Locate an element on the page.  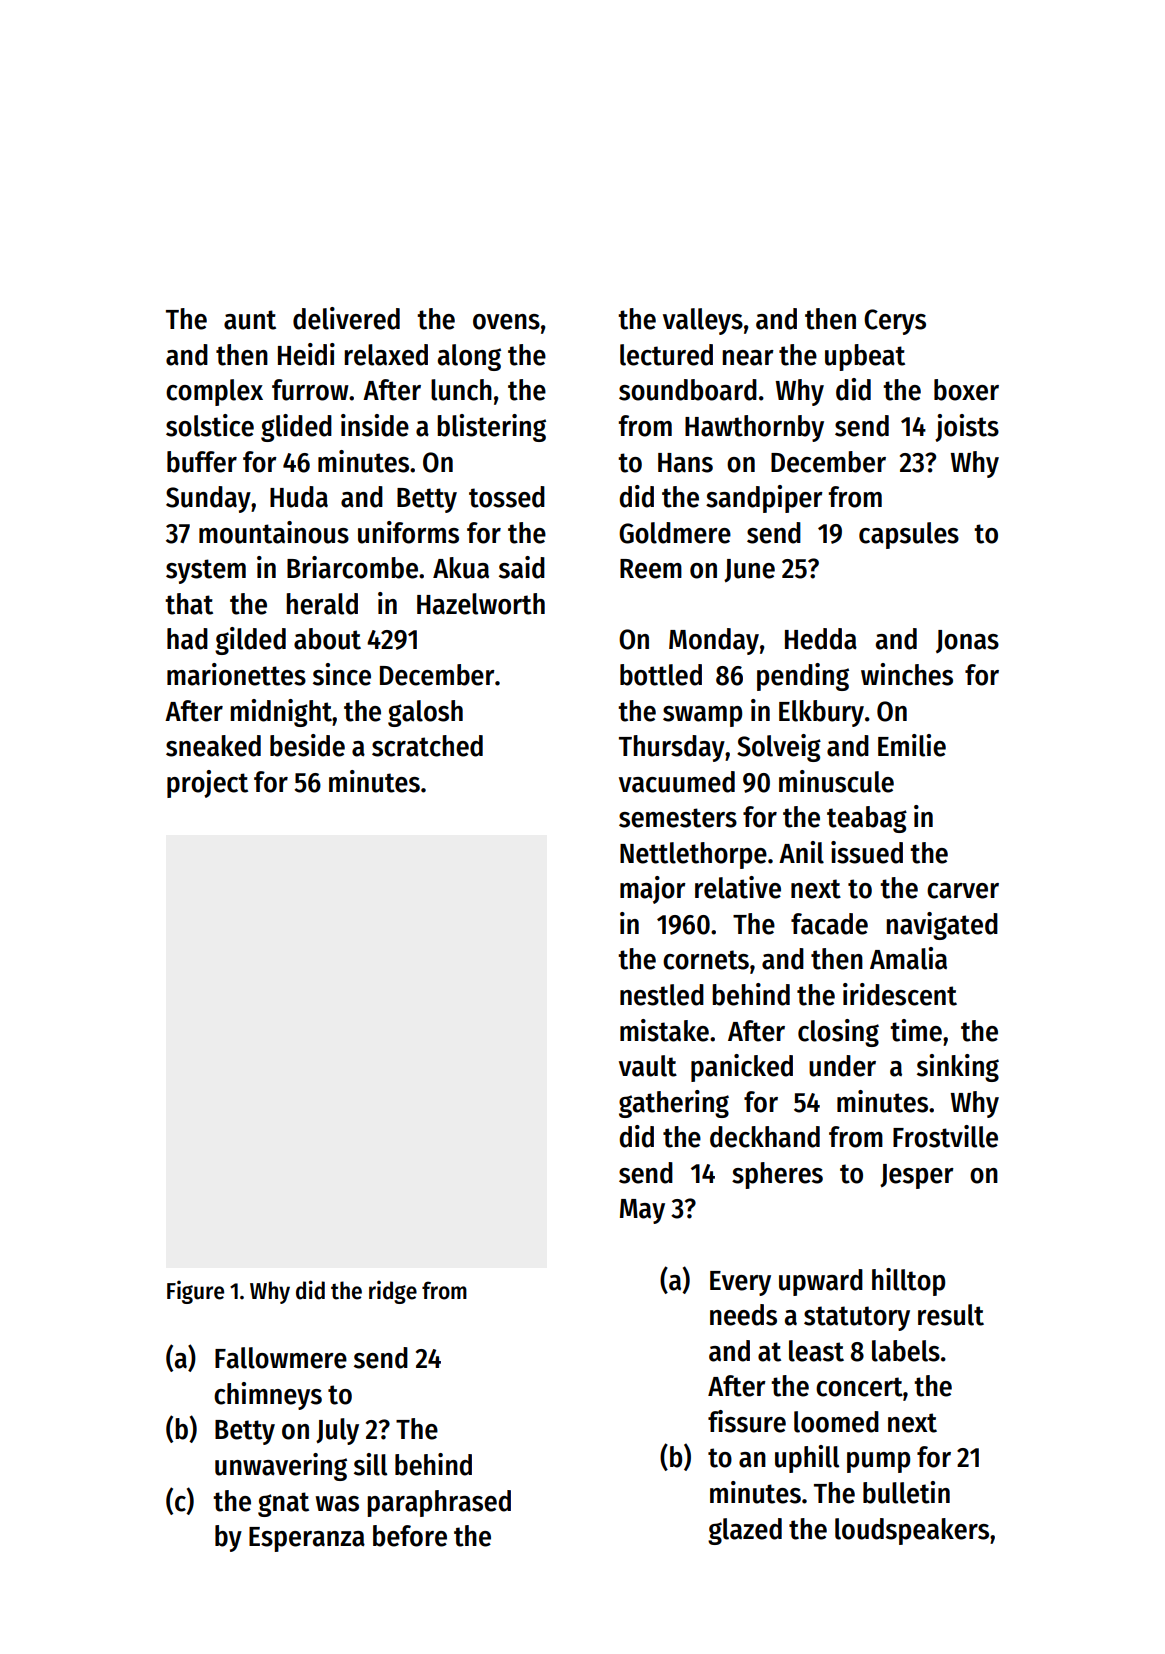
gilded is located at coordinates (250, 641).
